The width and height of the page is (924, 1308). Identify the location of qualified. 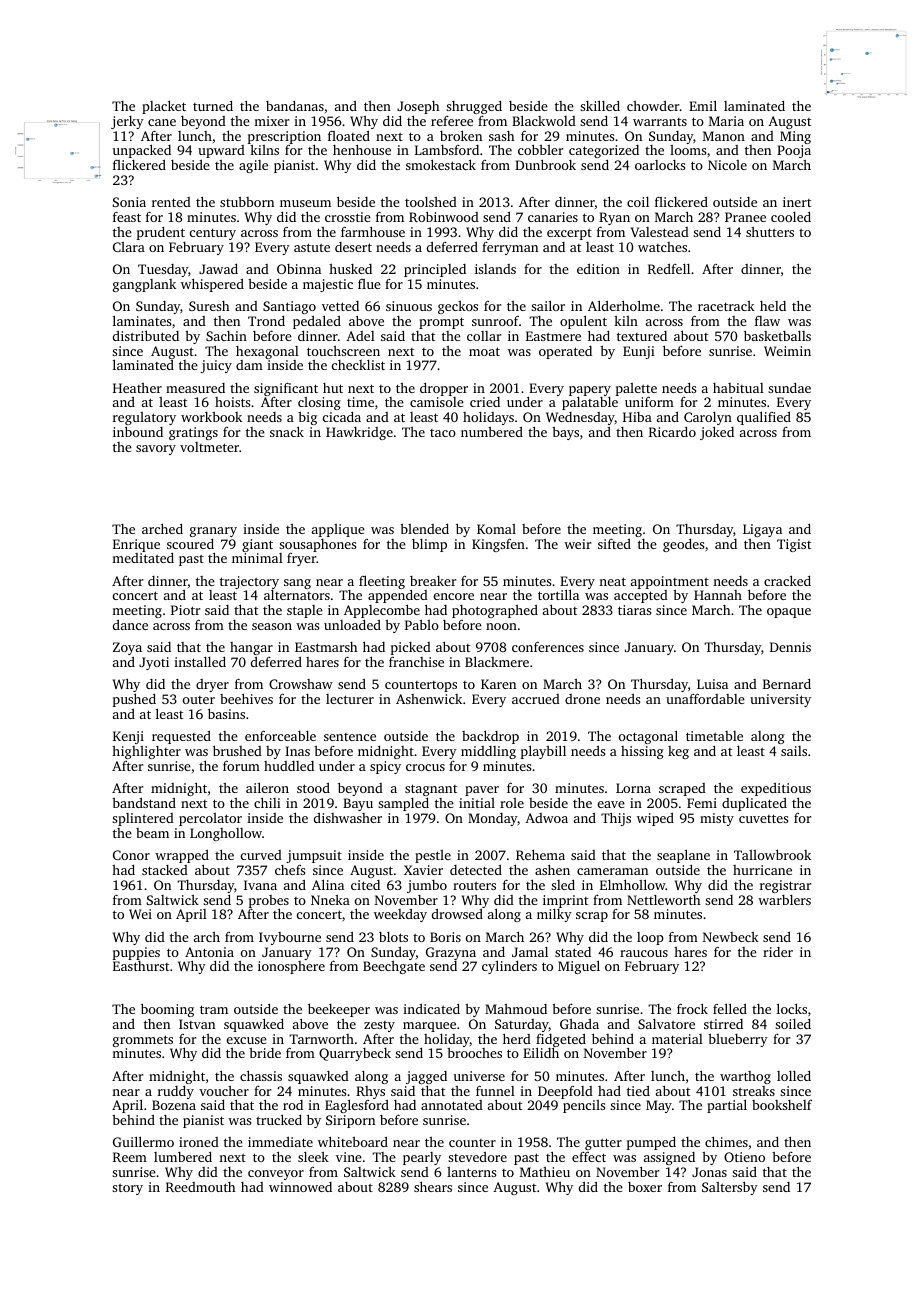
(764, 418).
